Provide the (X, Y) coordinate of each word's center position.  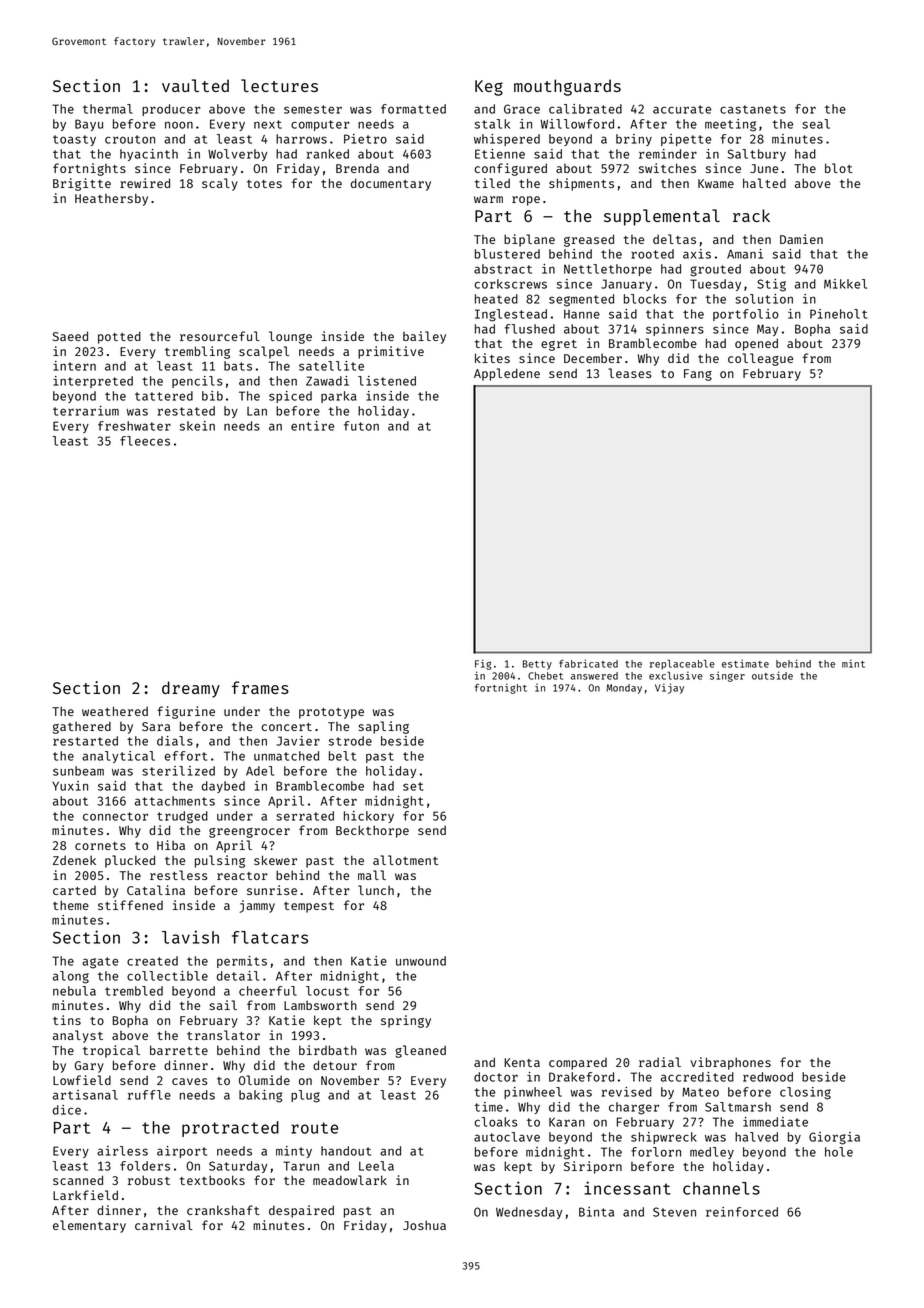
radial (660, 1062)
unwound (421, 961)
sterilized (178, 771)
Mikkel (845, 284)
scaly (220, 184)
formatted (413, 109)
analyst (78, 1036)
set (413, 786)
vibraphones (731, 1063)
